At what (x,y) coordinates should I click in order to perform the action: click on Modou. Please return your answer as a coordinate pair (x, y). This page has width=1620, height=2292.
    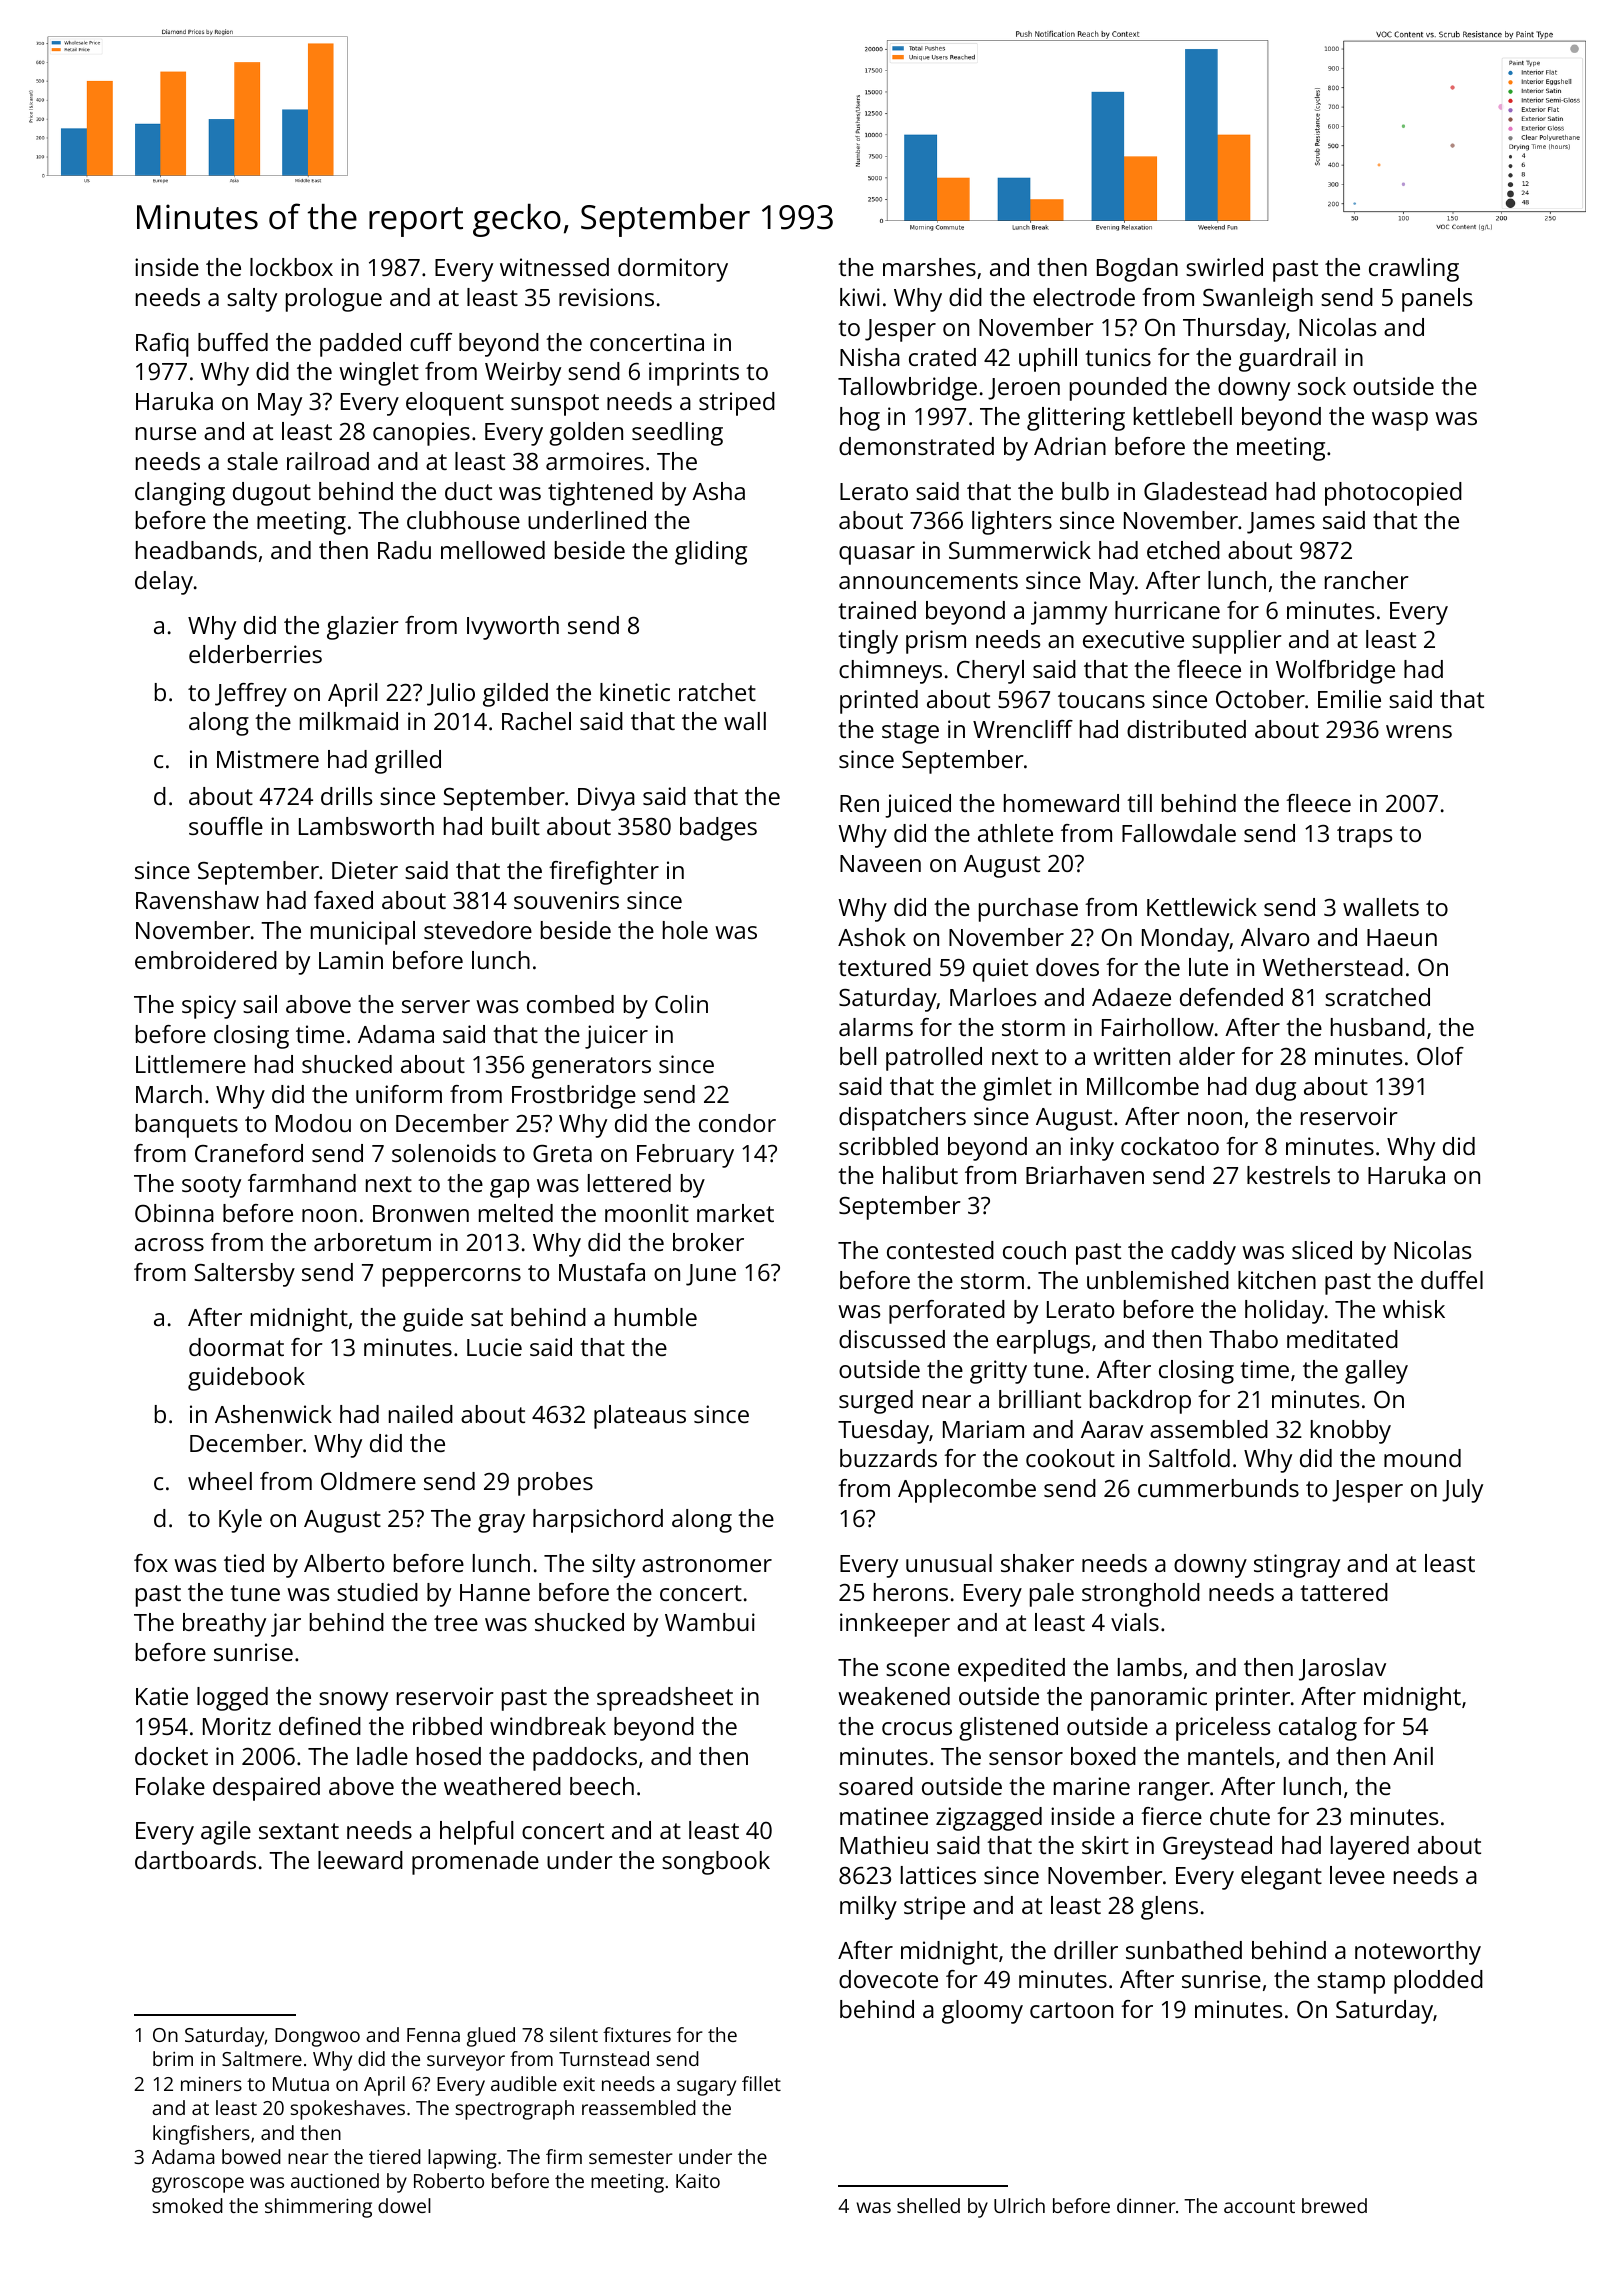
    Looking at the image, I should click on (313, 1123).
